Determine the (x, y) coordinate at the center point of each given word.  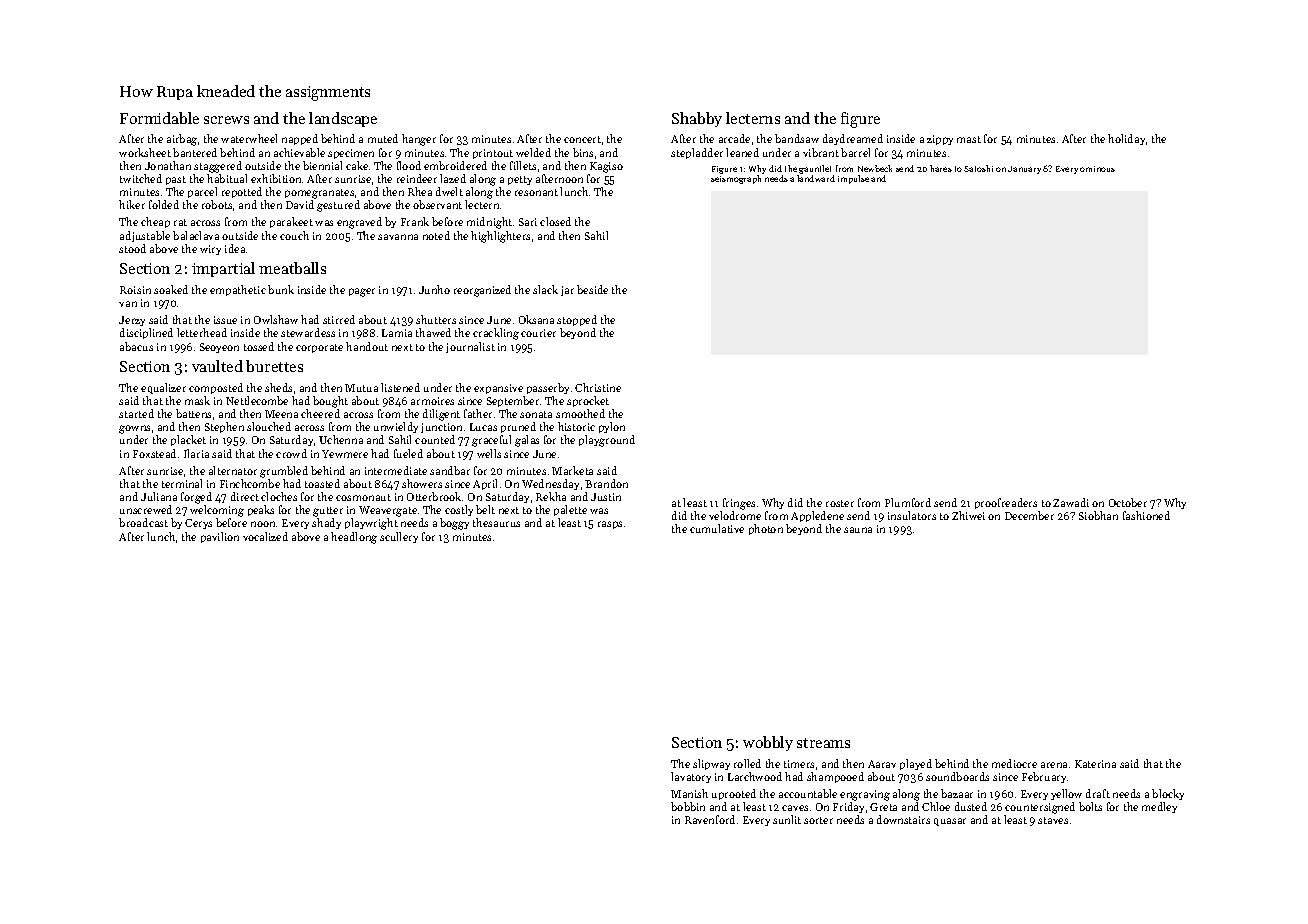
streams (823, 743)
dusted (971, 806)
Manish (689, 793)
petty (520, 180)
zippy (940, 140)
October (1128, 502)
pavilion (220, 537)
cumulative (717, 528)
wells (489, 453)
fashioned (1146, 515)
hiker (132, 204)
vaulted (217, 366)
